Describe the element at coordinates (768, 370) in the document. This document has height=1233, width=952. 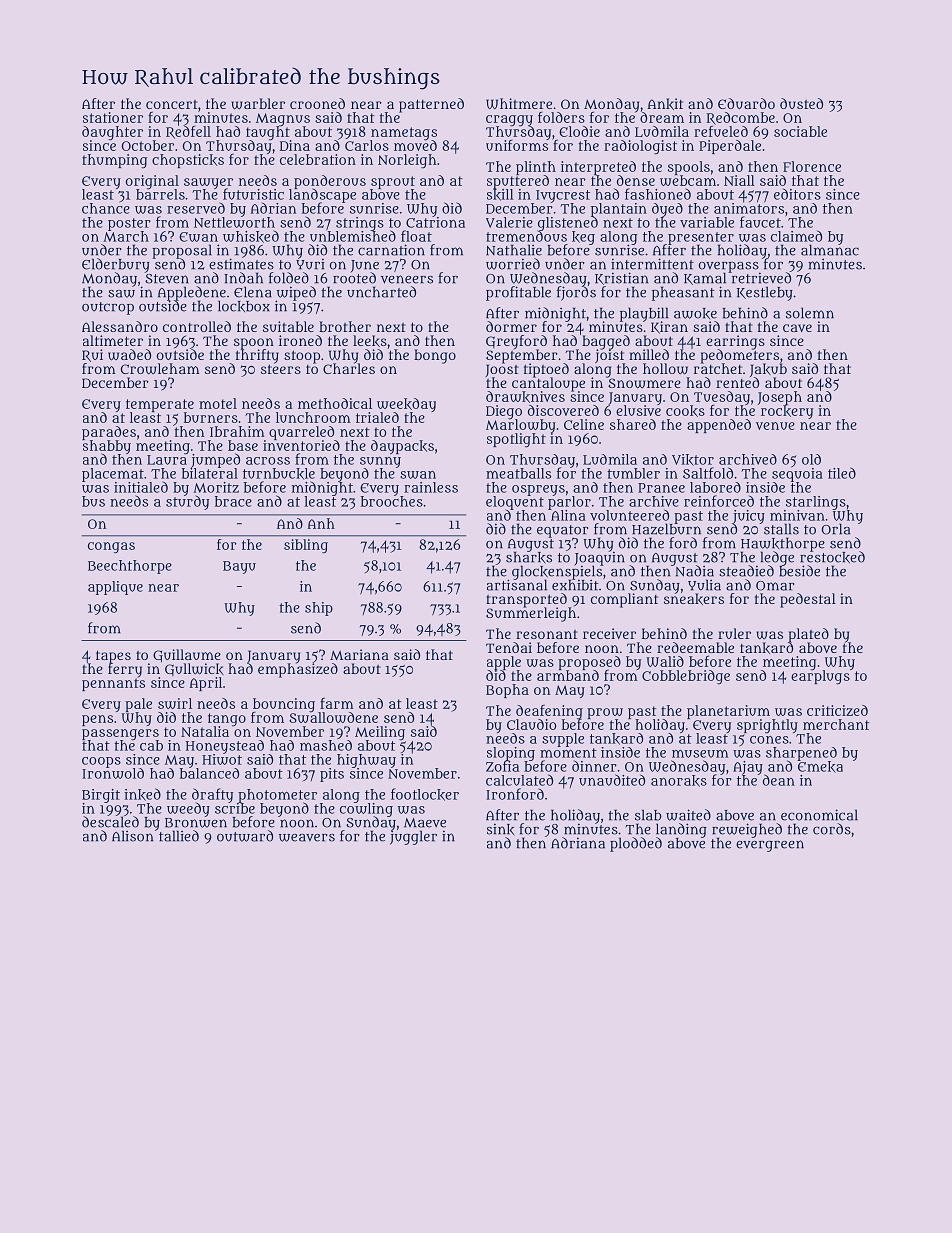
I see `Jakub` at that location.
